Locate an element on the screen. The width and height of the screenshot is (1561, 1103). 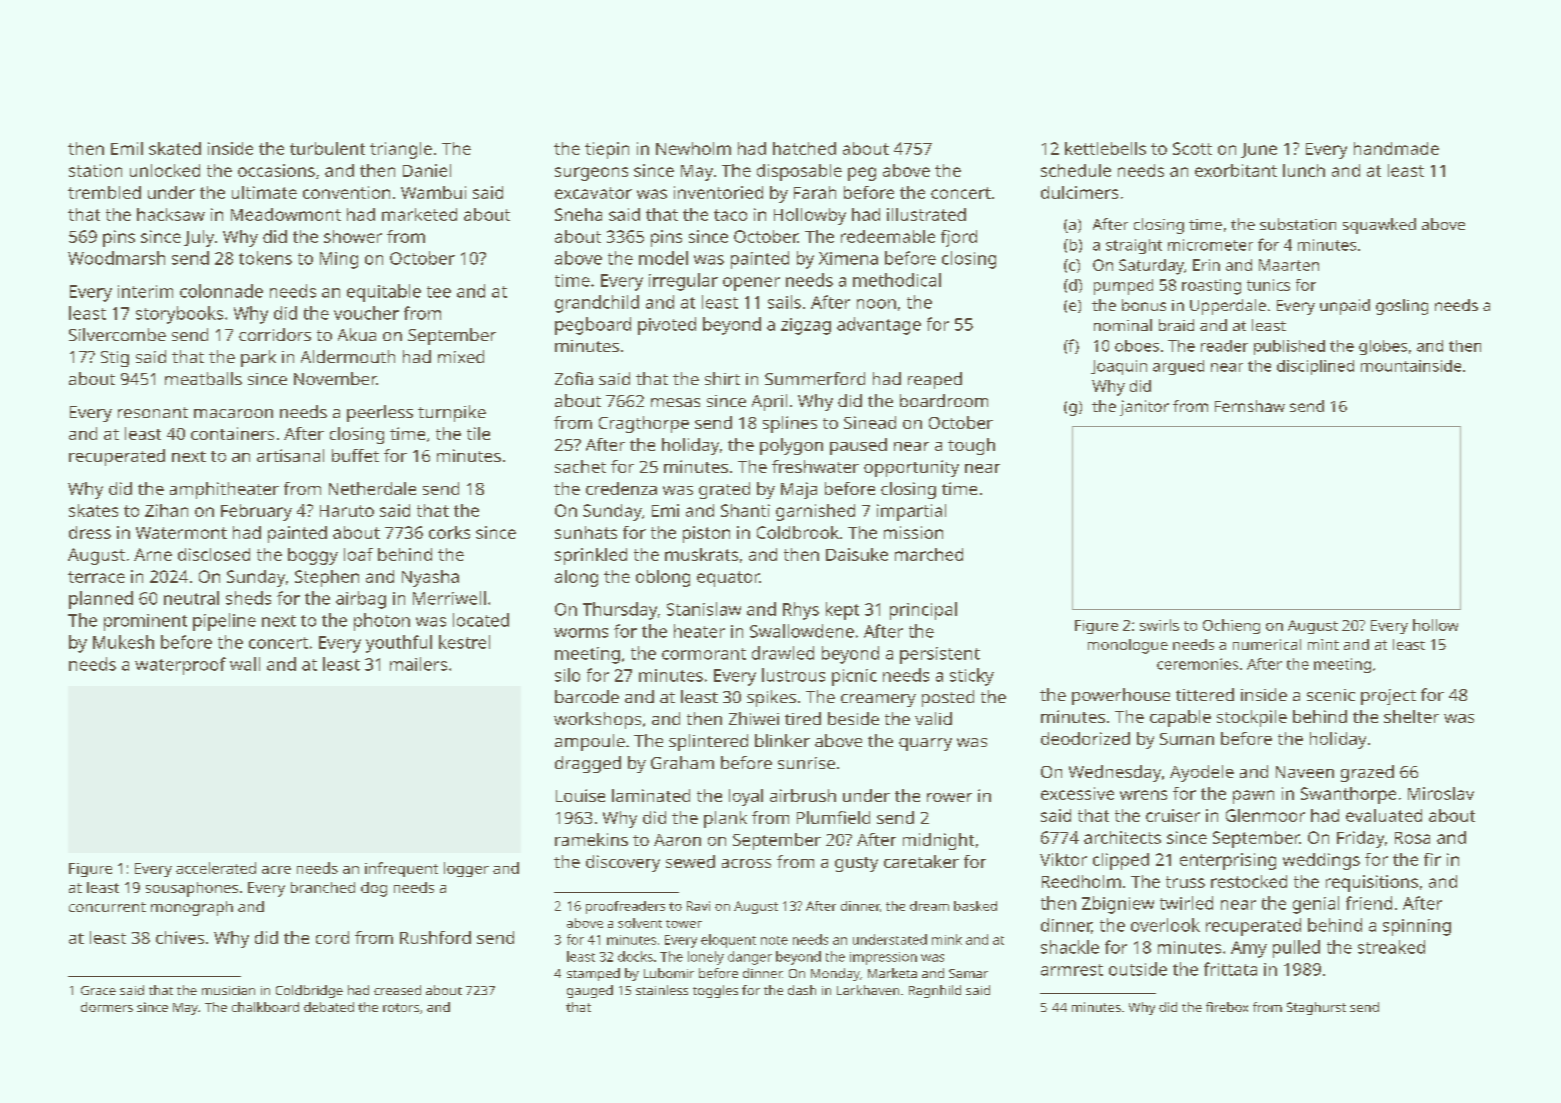
stockpile is located at coordinates (1252, 718).
